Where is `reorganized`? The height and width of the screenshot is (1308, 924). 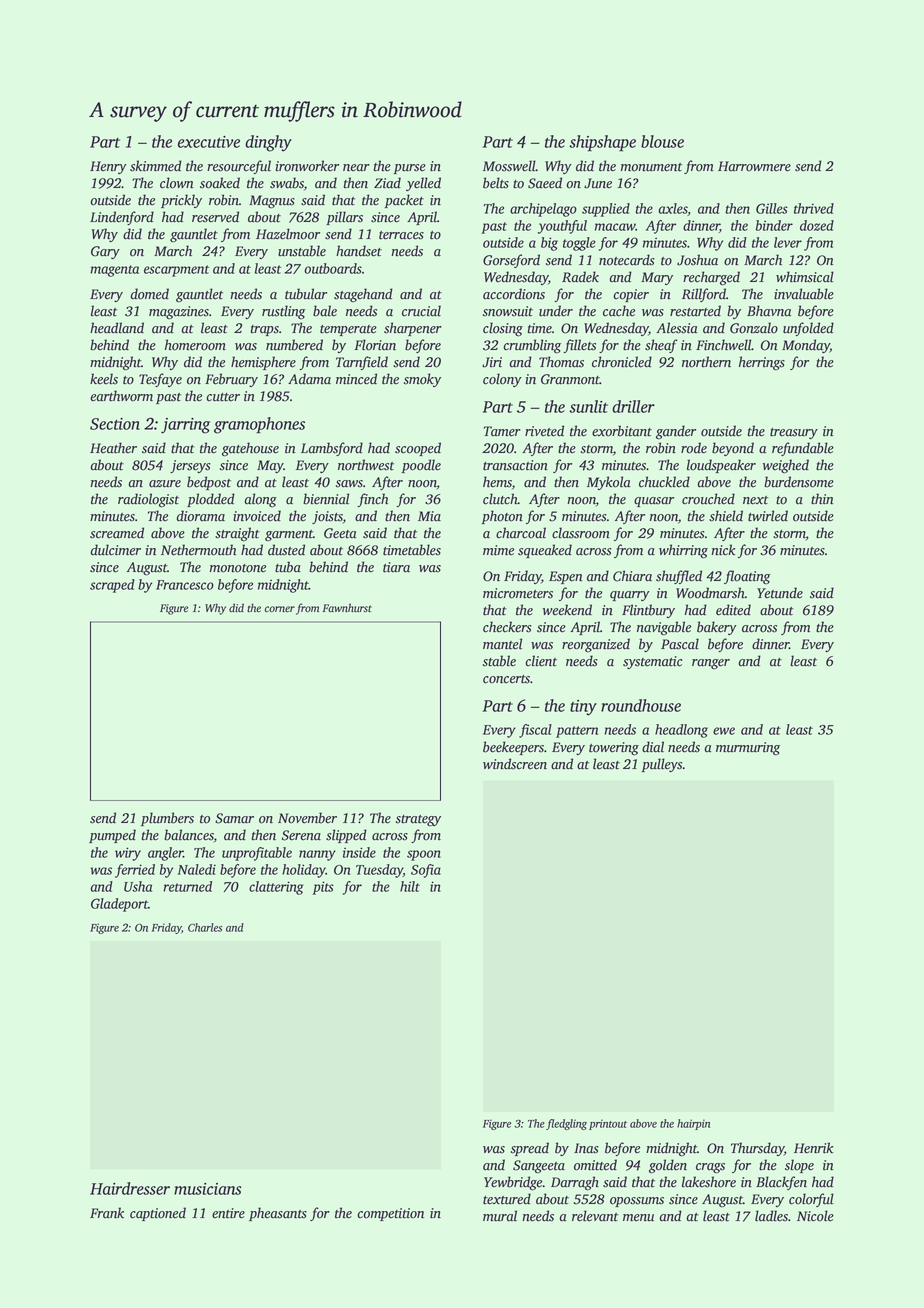 reorganized is located at coordinates (596, 645).
